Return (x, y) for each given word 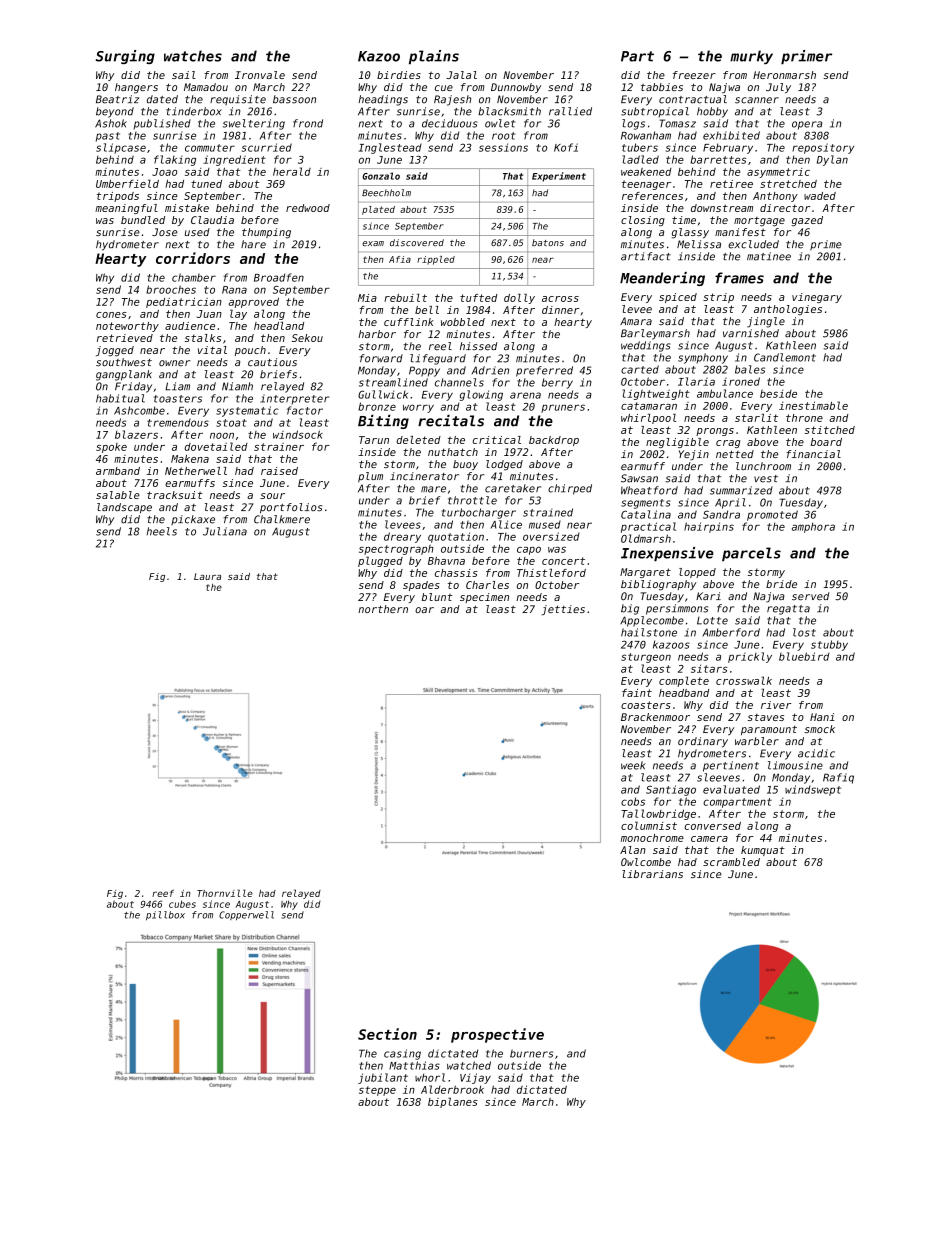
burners (531, 1053)
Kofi (566, 147)
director (785, 208)
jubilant (383, 1078)
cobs (633, 801)
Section (387, 1034)
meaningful (126, 209)
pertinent (731, 766)
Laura (207, 576)
